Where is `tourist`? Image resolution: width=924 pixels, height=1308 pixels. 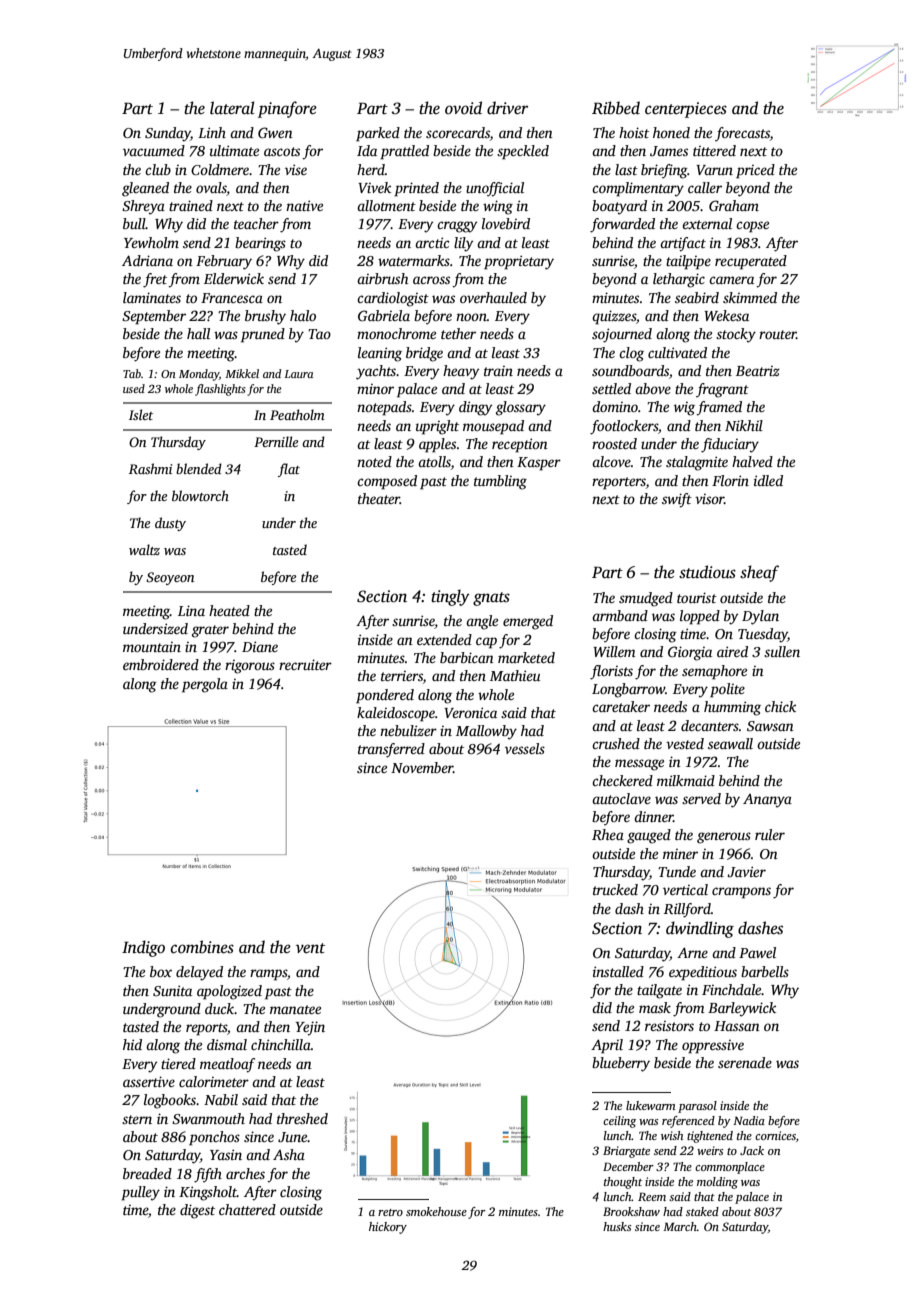
tourist is located at coordinates (697, 597).
